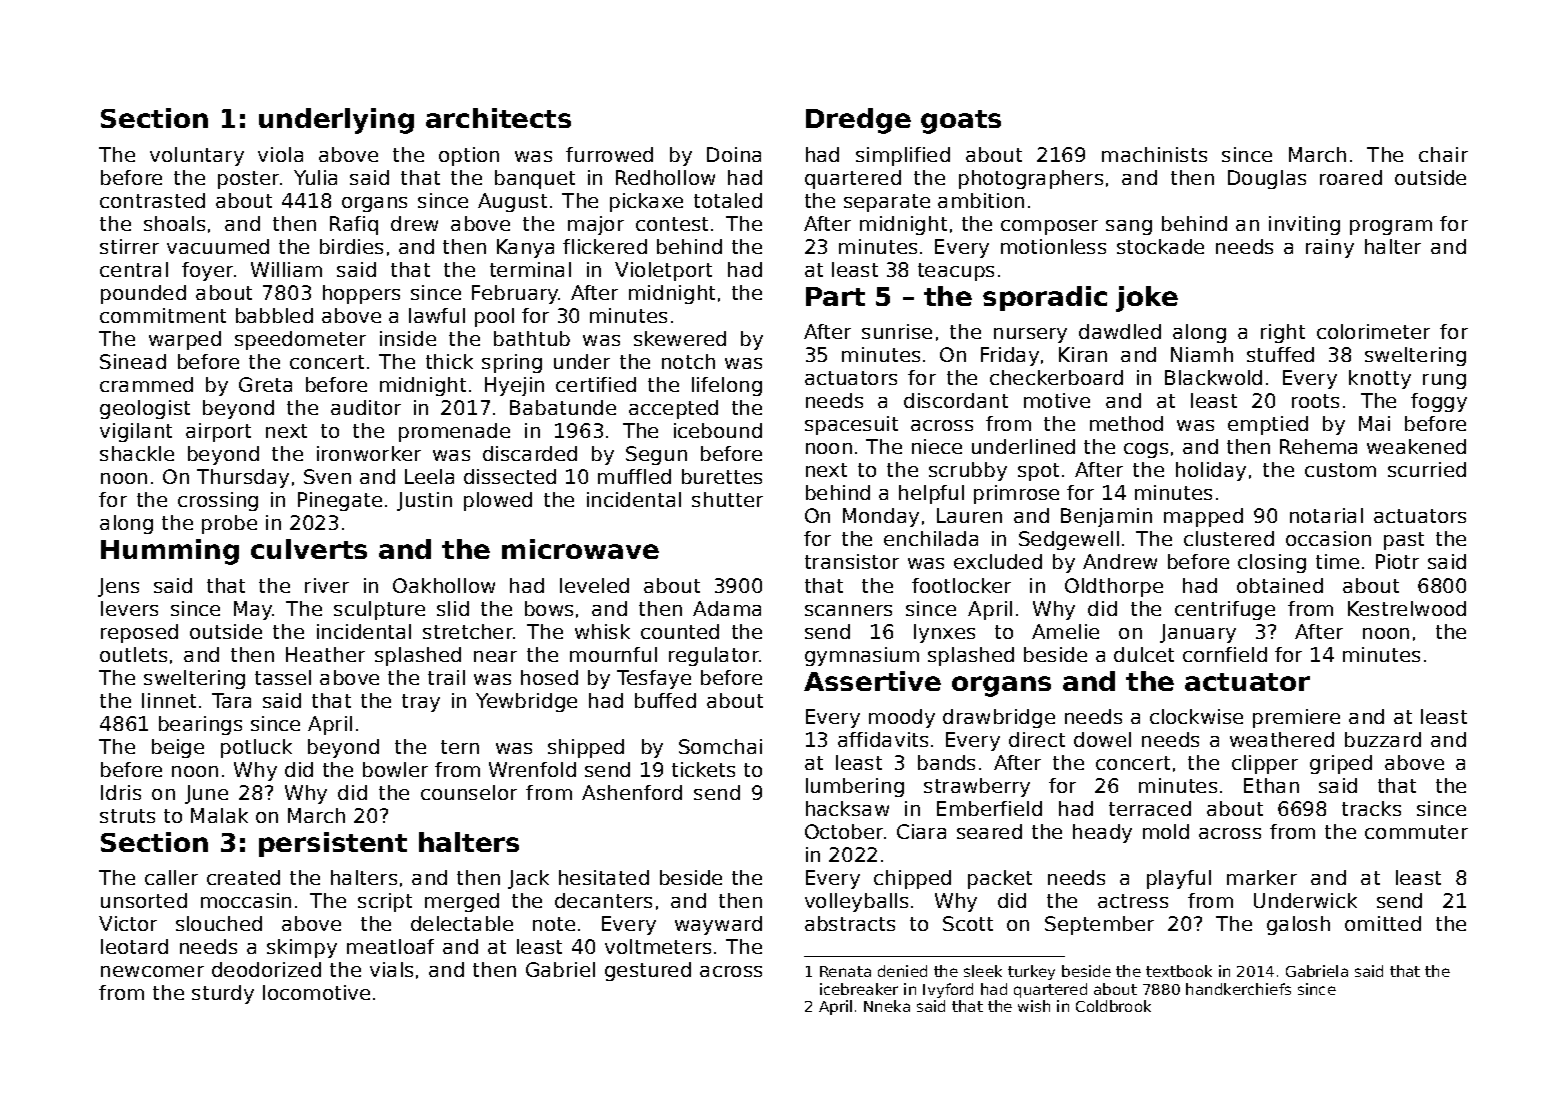 This page has width=1568, height=1109. I want to click on chipped, so click(912, 879).
